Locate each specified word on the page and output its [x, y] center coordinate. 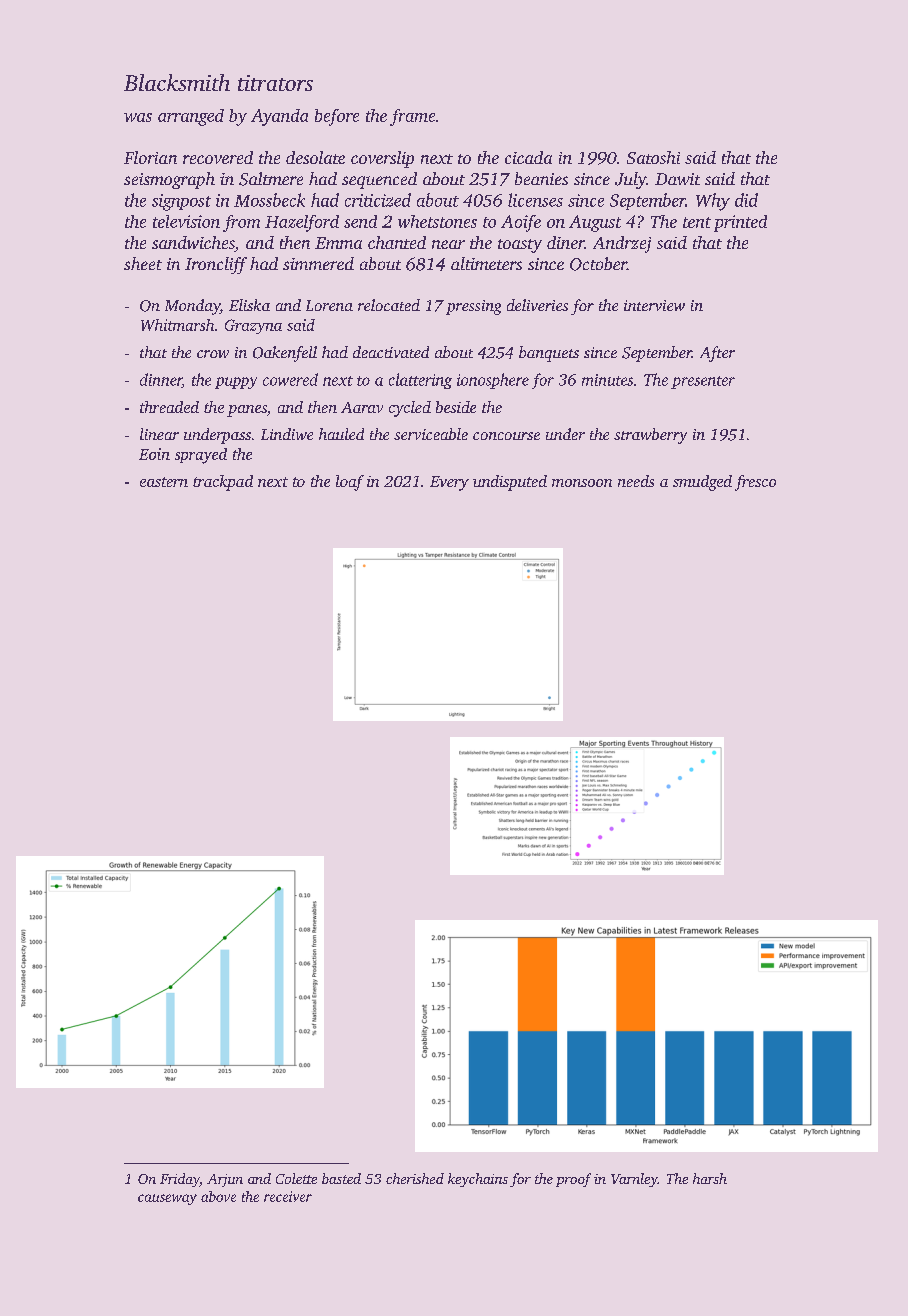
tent [697, 222]
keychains [478, 1180]
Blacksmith [177, 82]
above [218, 1196]
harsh [710, 1178]
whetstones [437, 221]
